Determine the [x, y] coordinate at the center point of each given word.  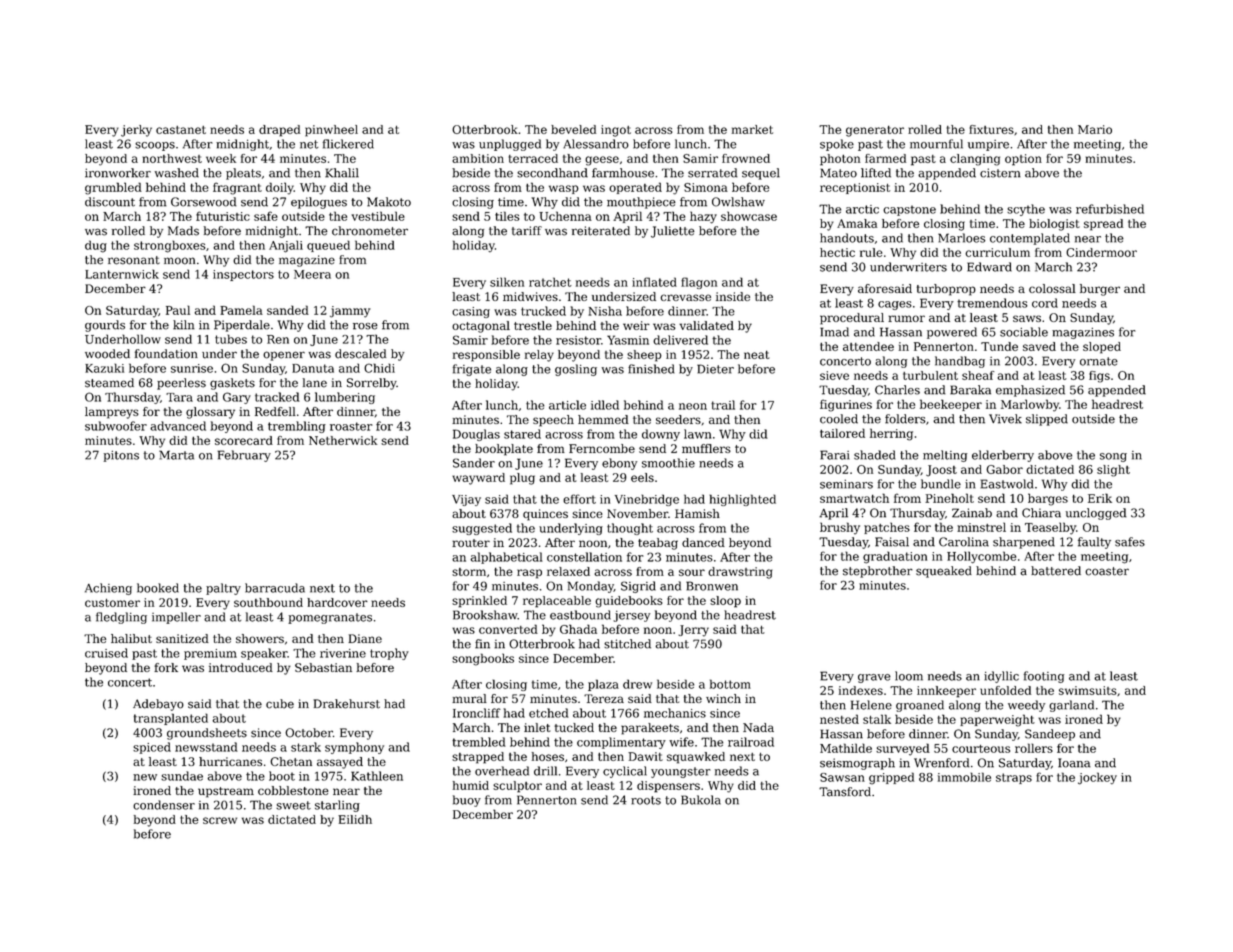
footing [1044, 677]
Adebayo [158, 705]
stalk [877, 719]
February [244, 456]
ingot [616, 131]
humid [471, 785]
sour [692, 572]
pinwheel [331, 131]
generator [875, 131]
